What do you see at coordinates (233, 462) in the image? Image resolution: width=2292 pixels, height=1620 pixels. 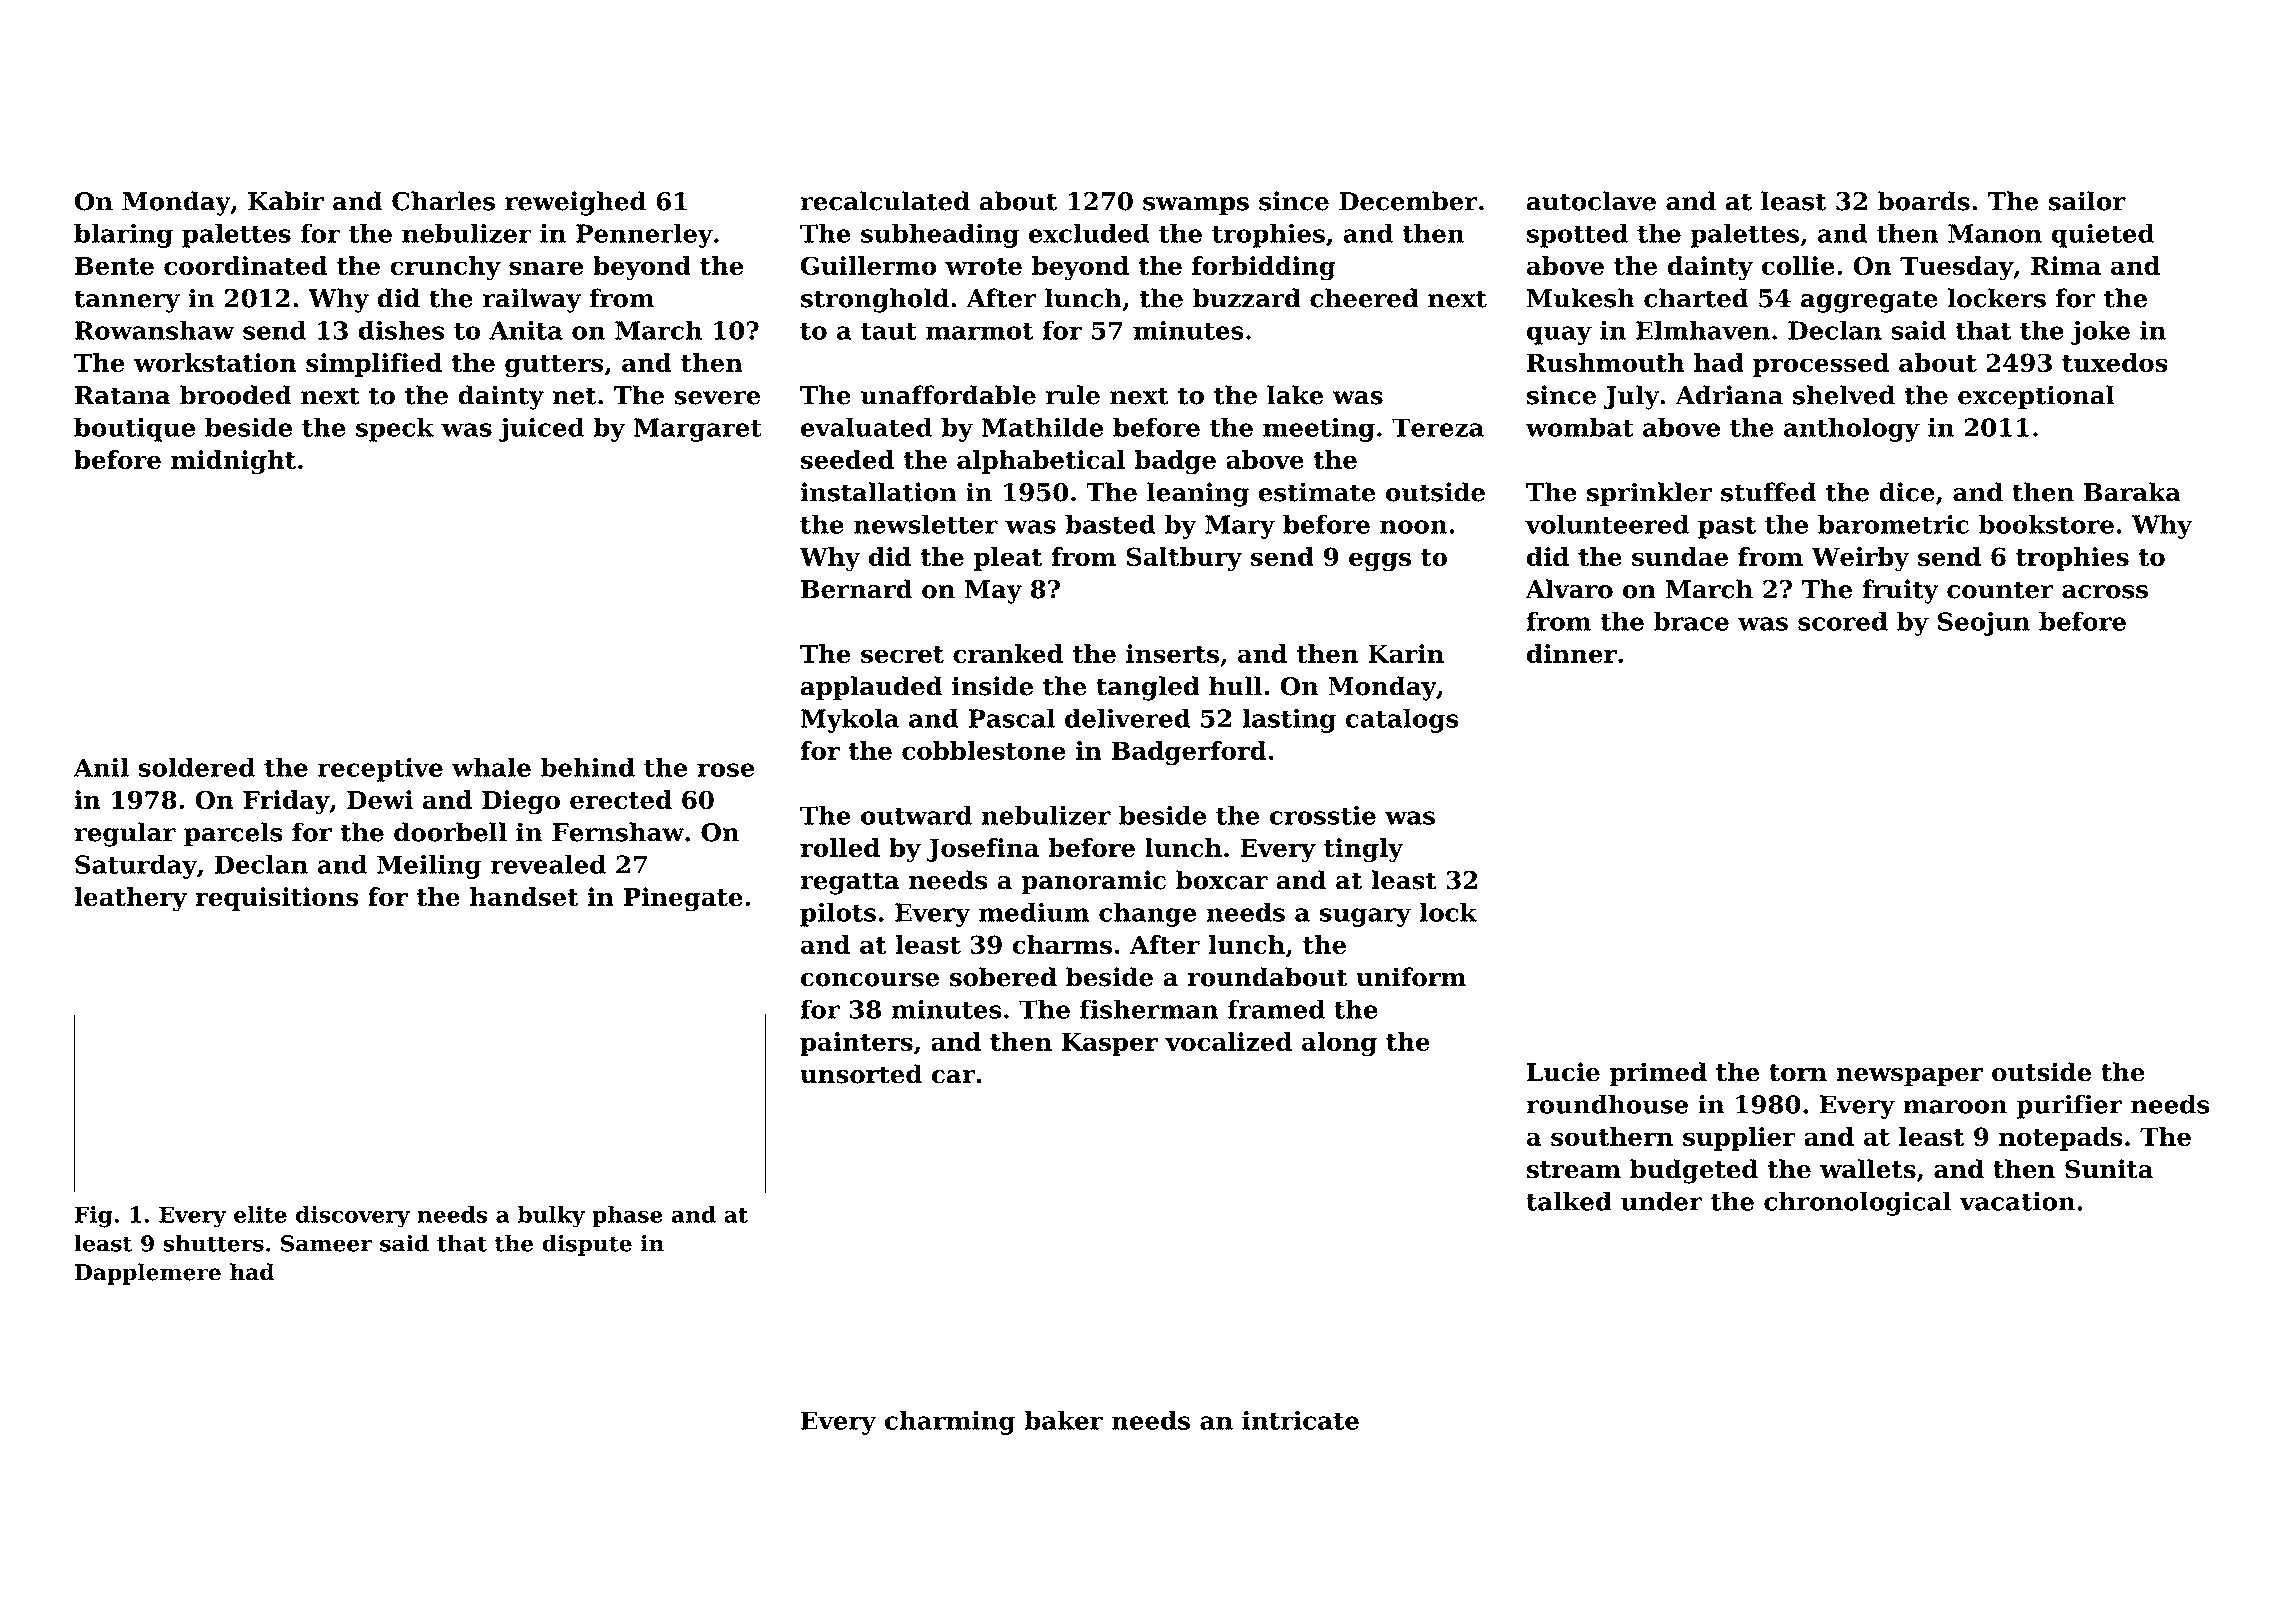 I see `midnight` at bounding box center [233, 462].
